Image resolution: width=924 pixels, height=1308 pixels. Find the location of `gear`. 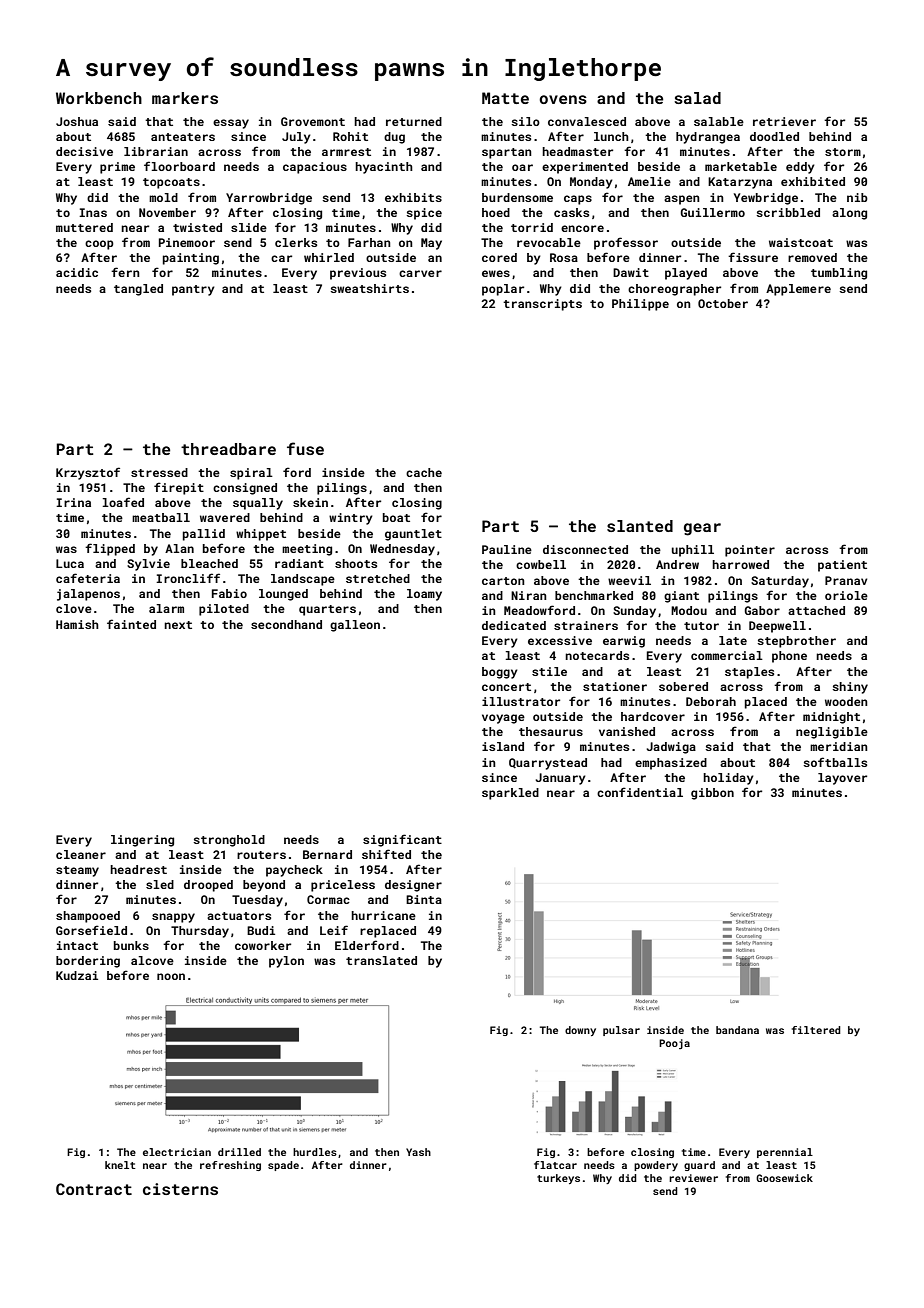

gear is located at coordinates (702, 529).
